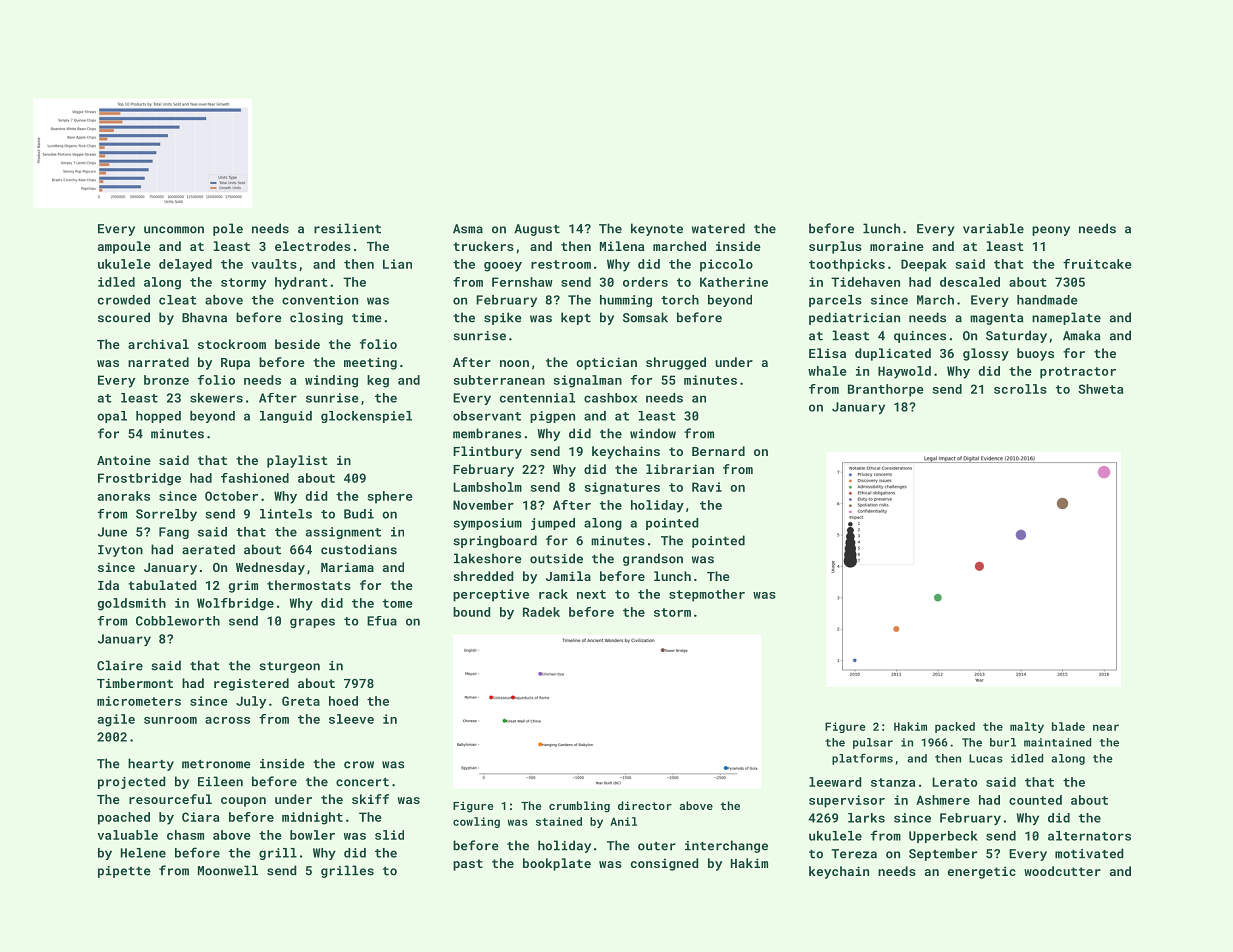  What do you see at coordinates (468, 865) in the document?
I see `past` at bounding box center [468, 865].
